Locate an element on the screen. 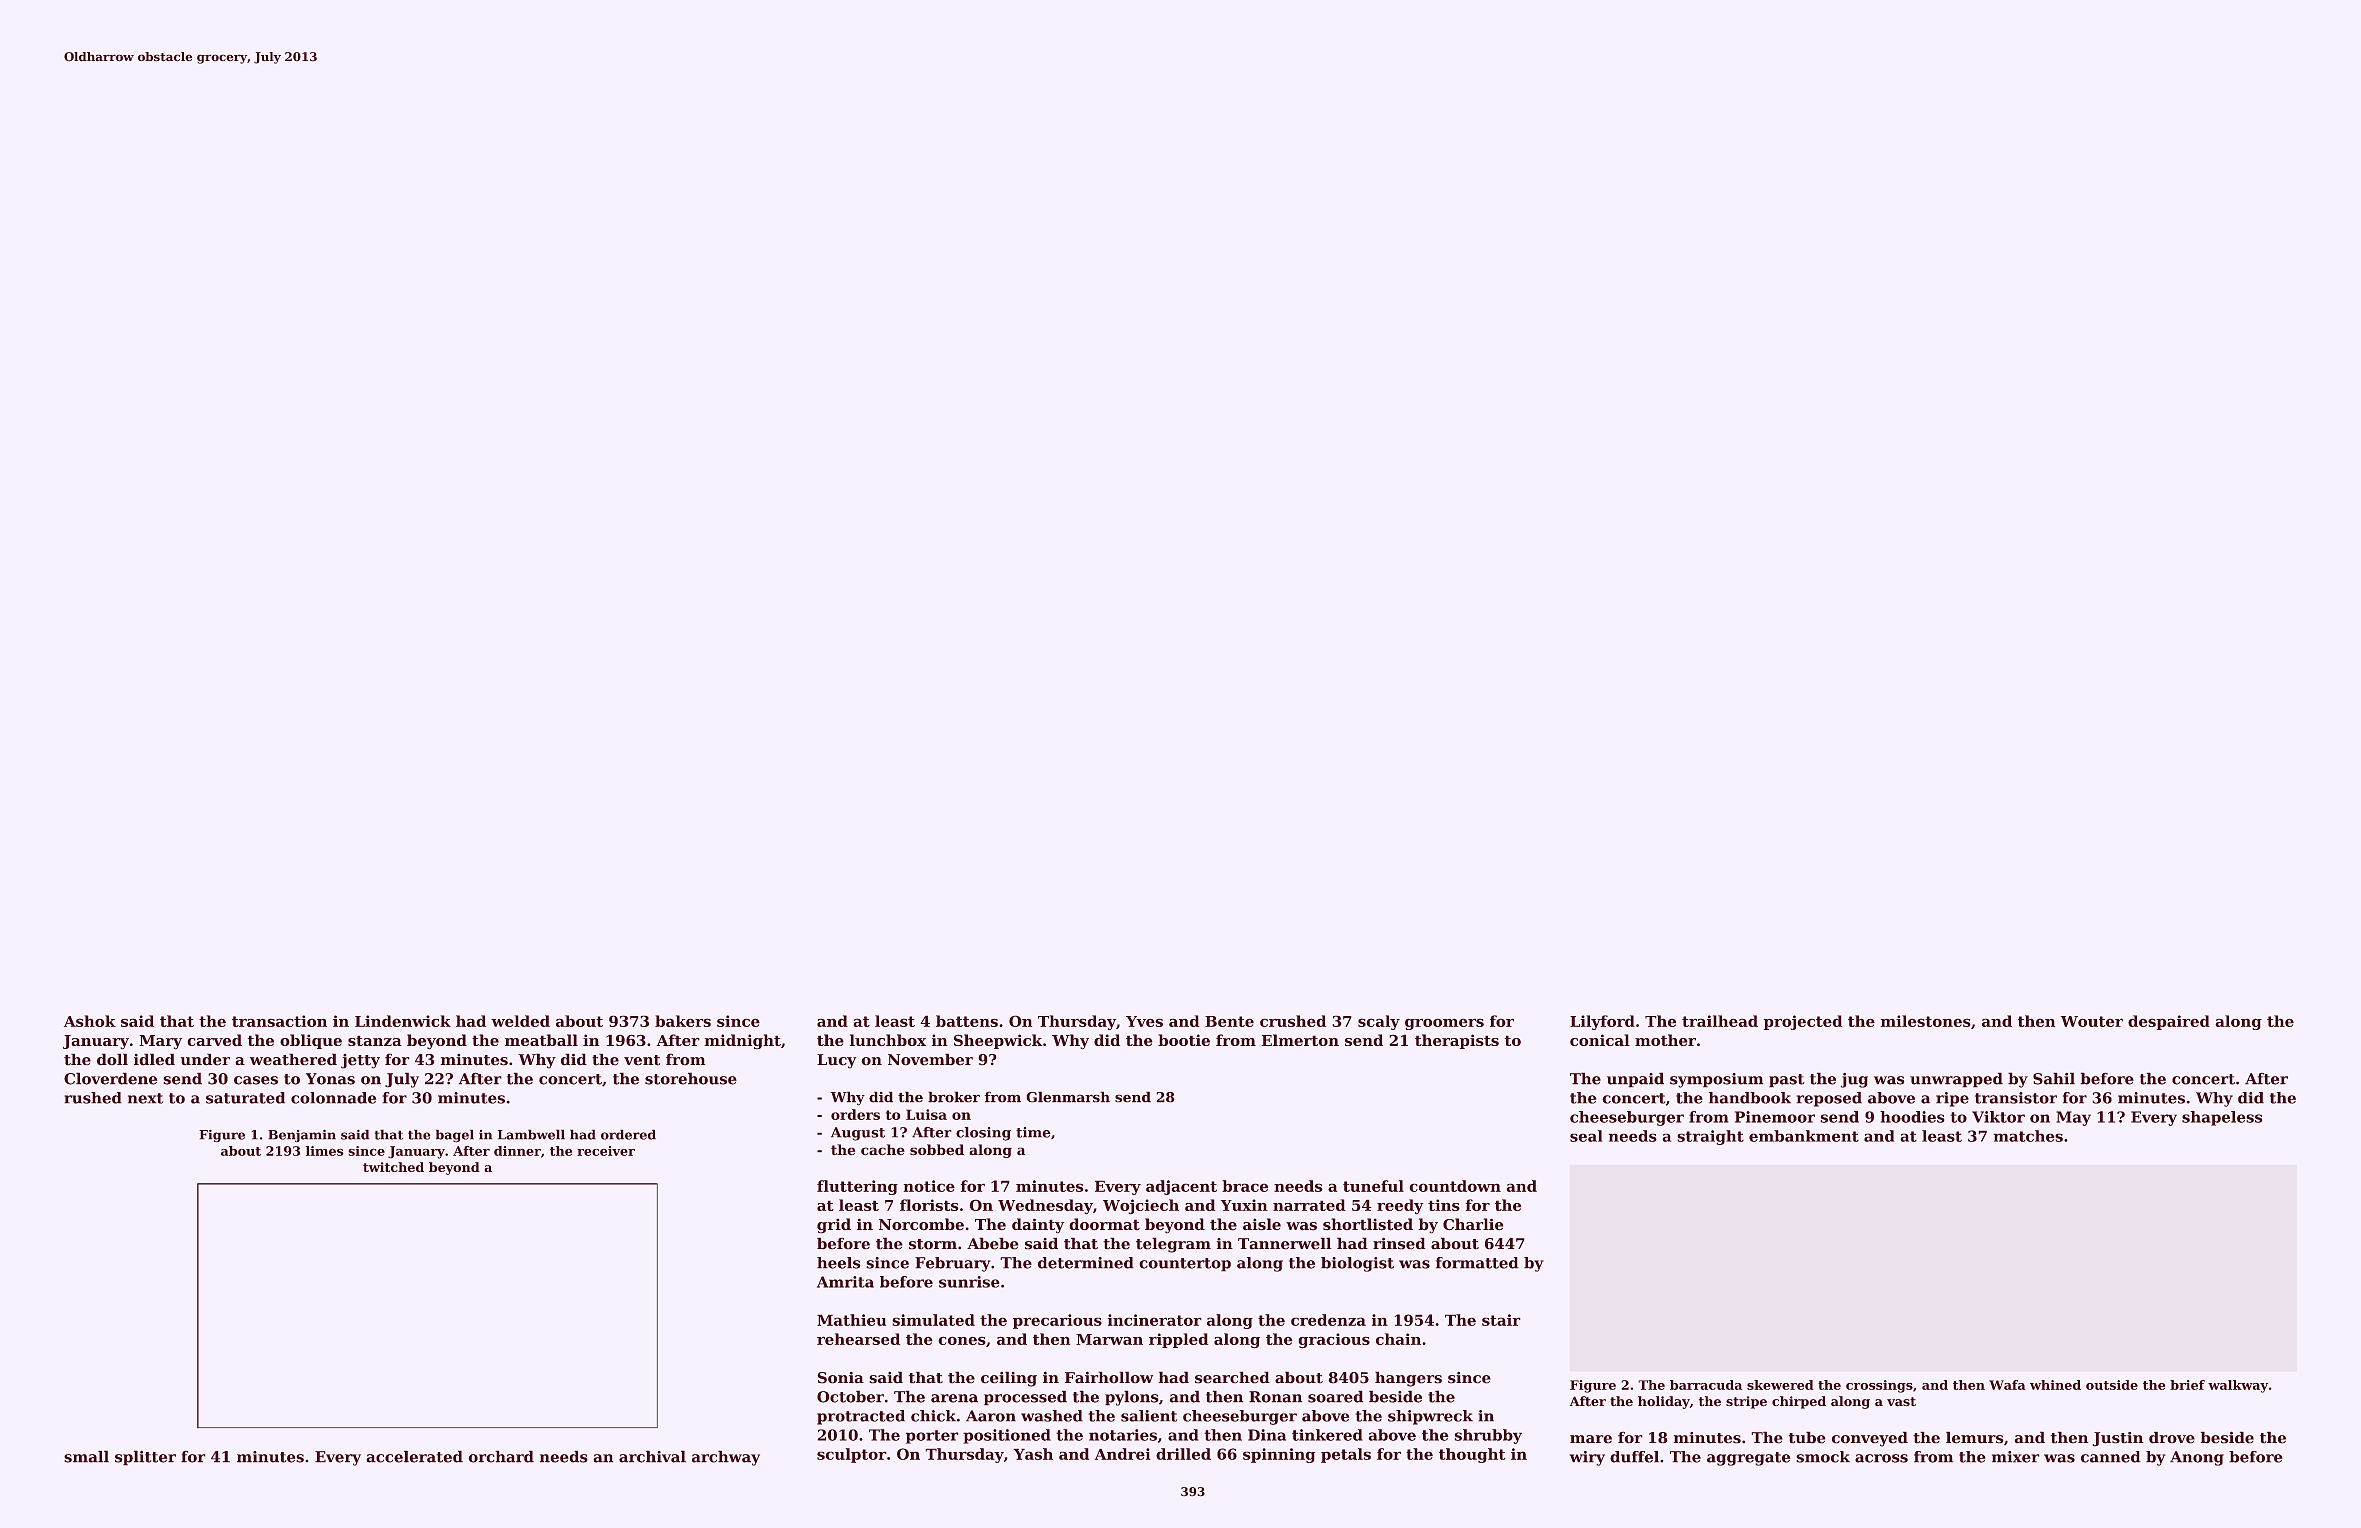 This screenshot has height=1528, width=2361. twitched is located at coordinates (393, 1167).
